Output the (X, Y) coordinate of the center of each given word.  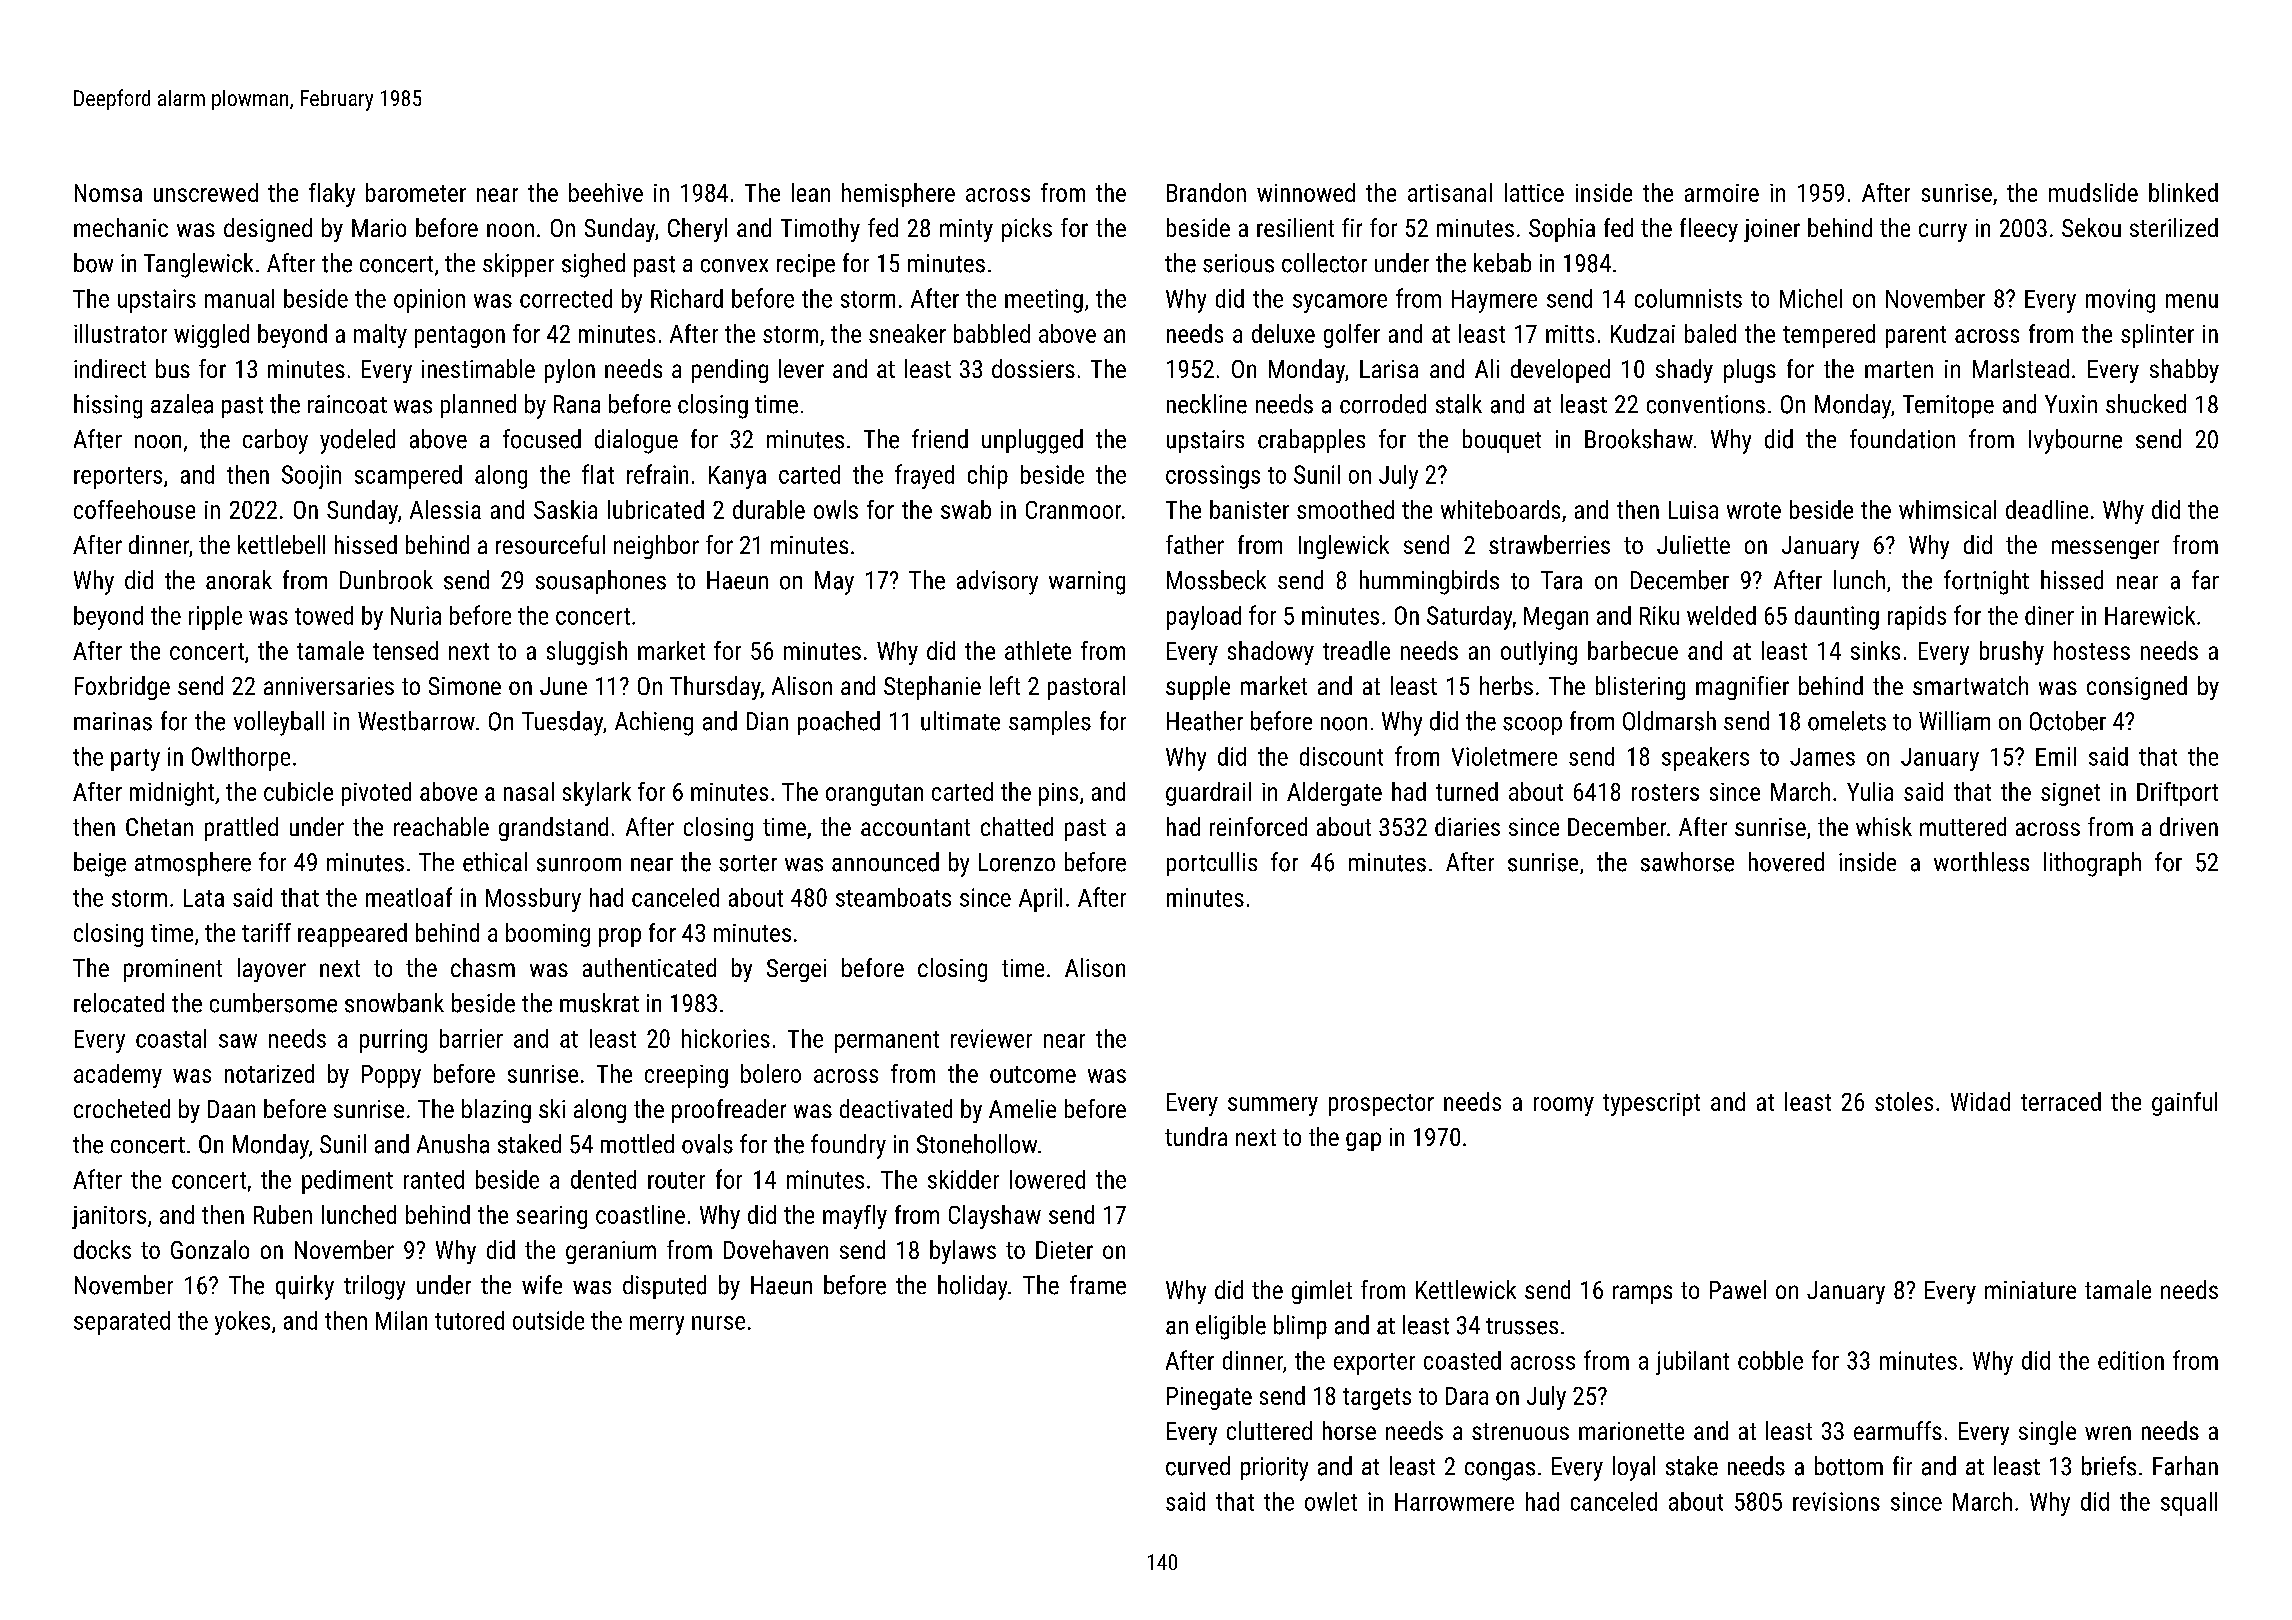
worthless (1981, 862)
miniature (2030, 1290)
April (1040, 900)
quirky (305, 1287)
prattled (241, 829)
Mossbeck (1216, 580)
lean (811, 192)
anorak (239, 580)
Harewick (2150, 615)
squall (2189, 1504)
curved (1198, 1466)
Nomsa (108, 193)
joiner (1772, 230)
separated (122, 1323)
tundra (1196, 1136)
